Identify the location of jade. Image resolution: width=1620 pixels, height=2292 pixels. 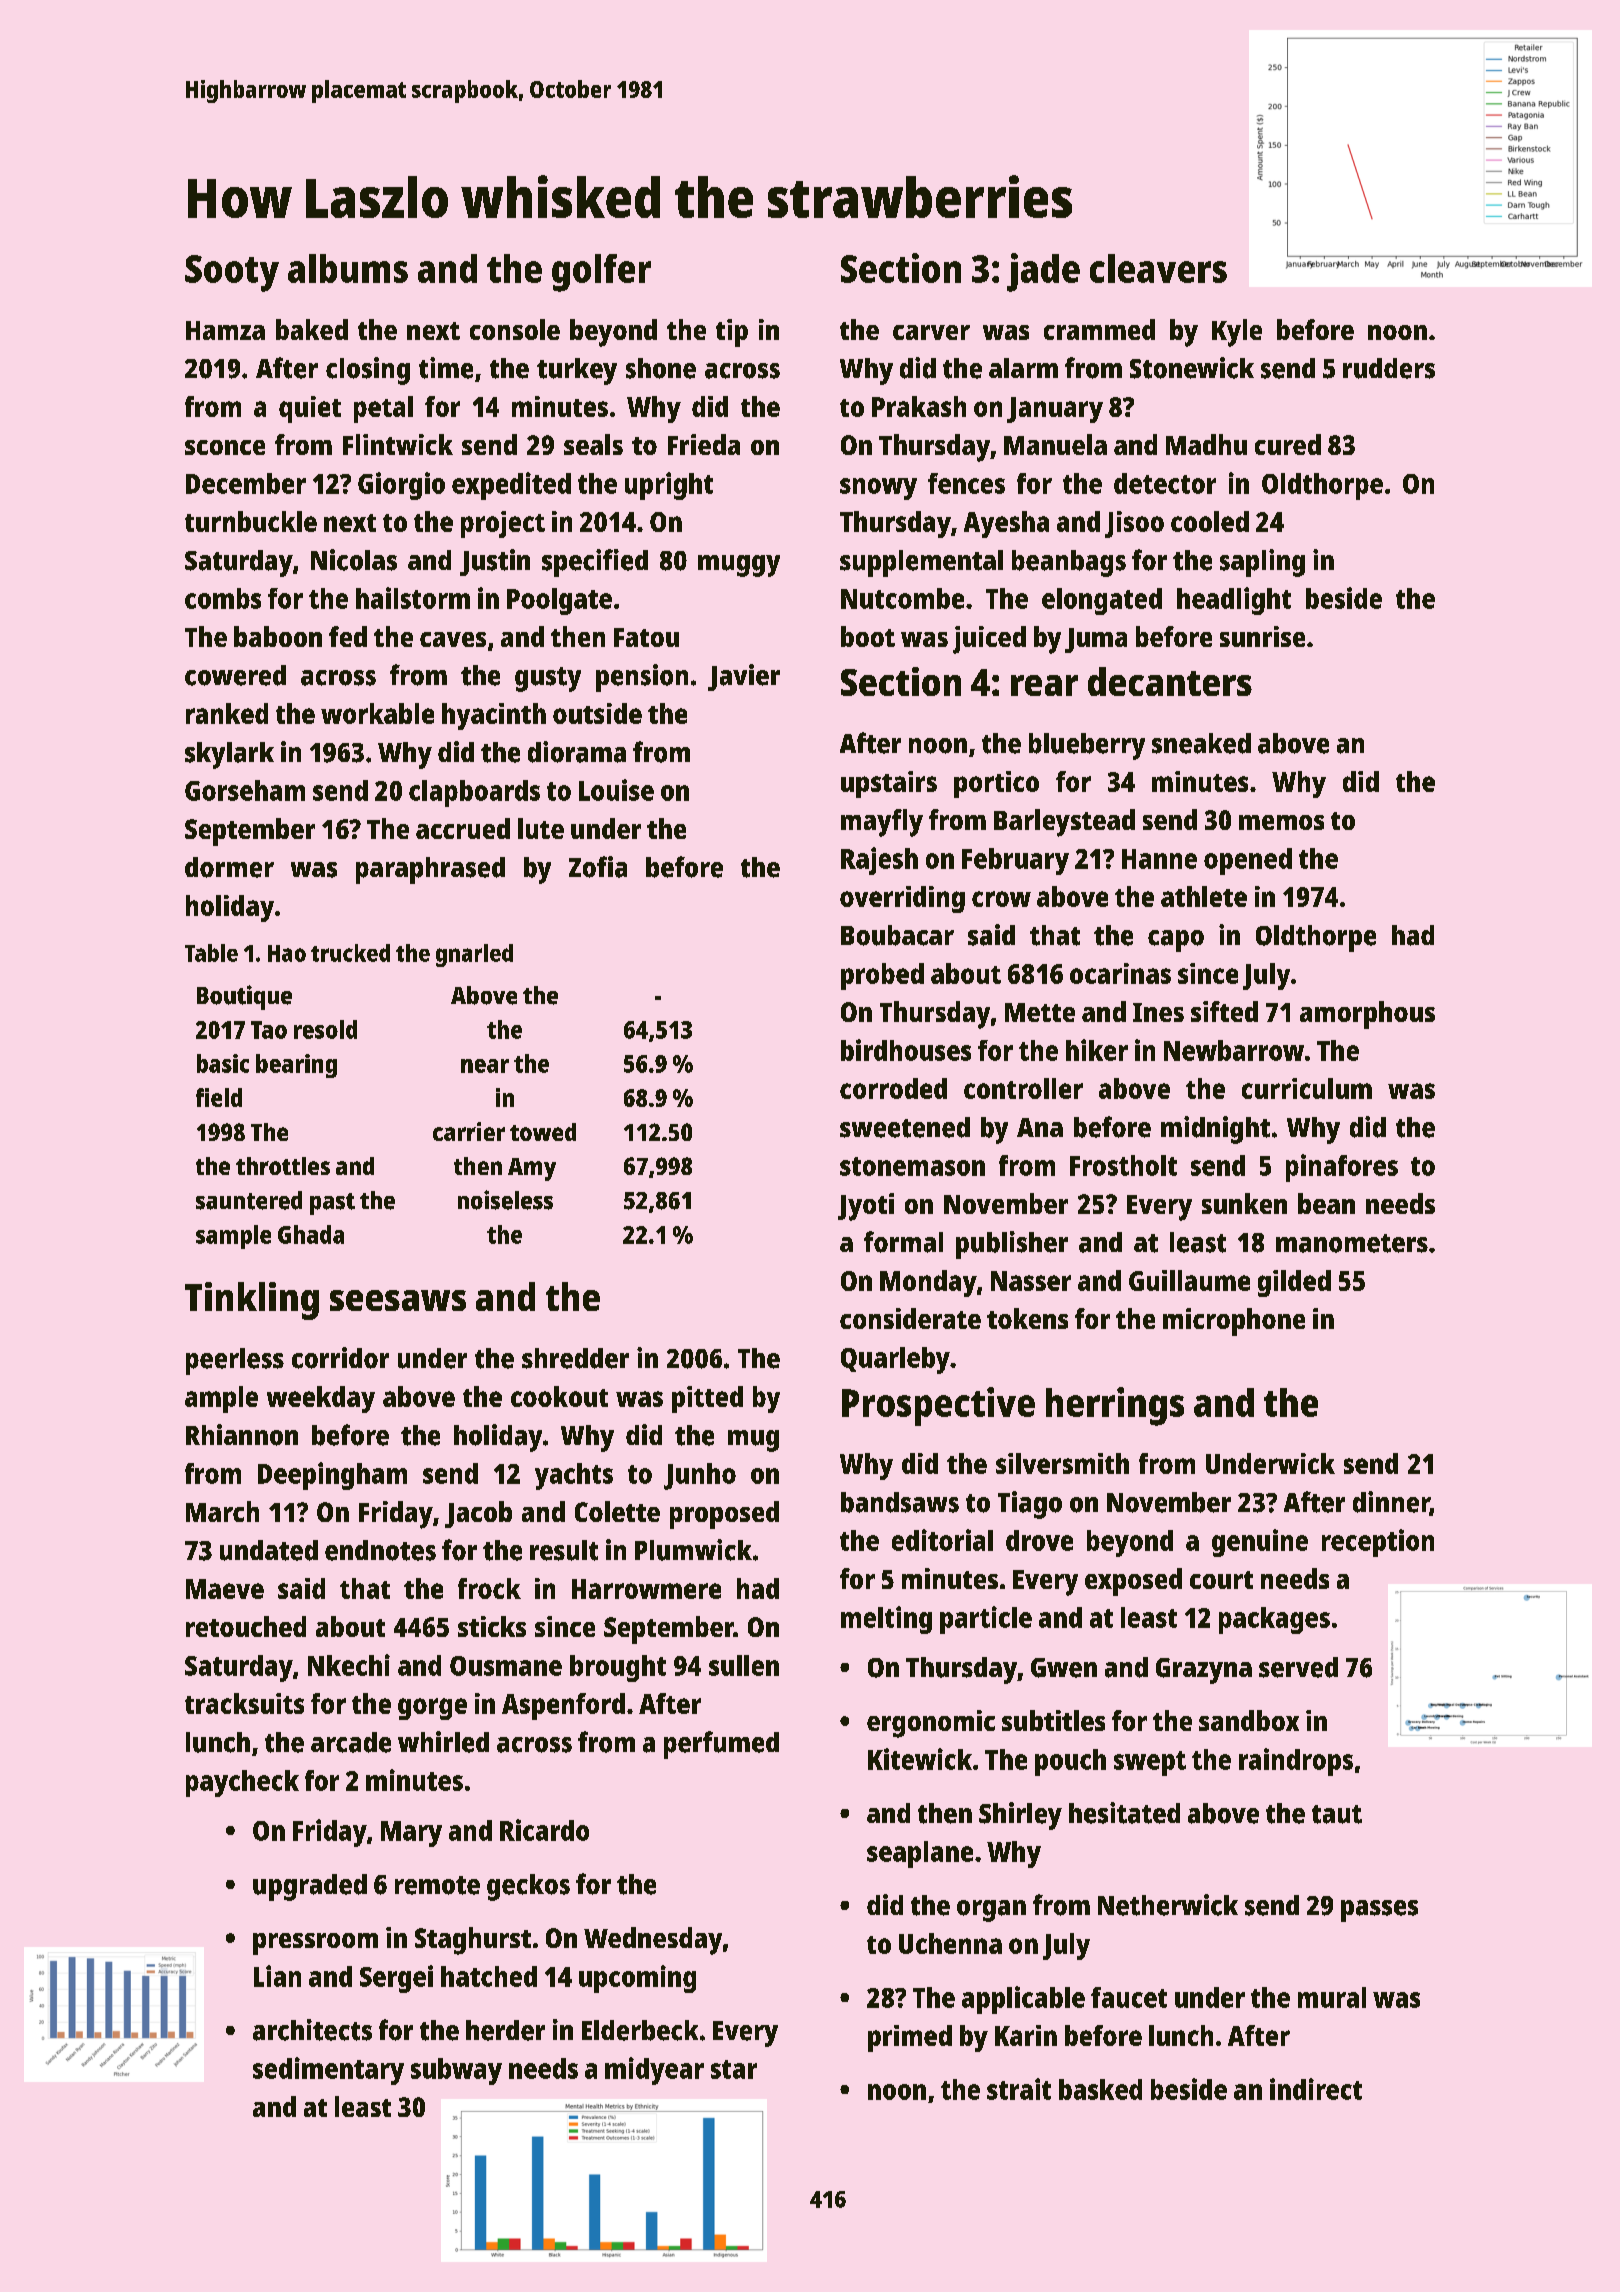
(1043, 272).
